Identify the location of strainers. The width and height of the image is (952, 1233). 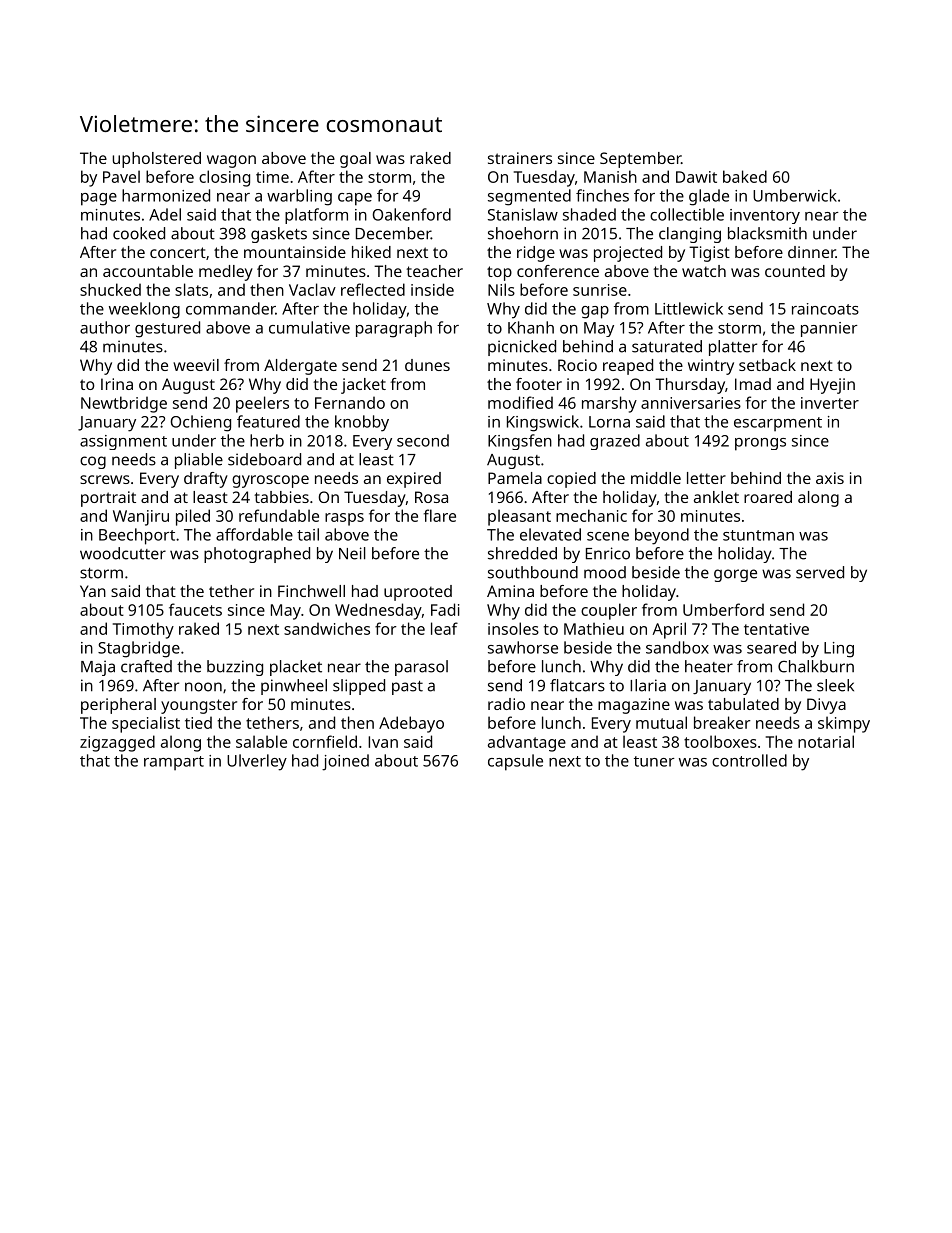
(520, 158).
